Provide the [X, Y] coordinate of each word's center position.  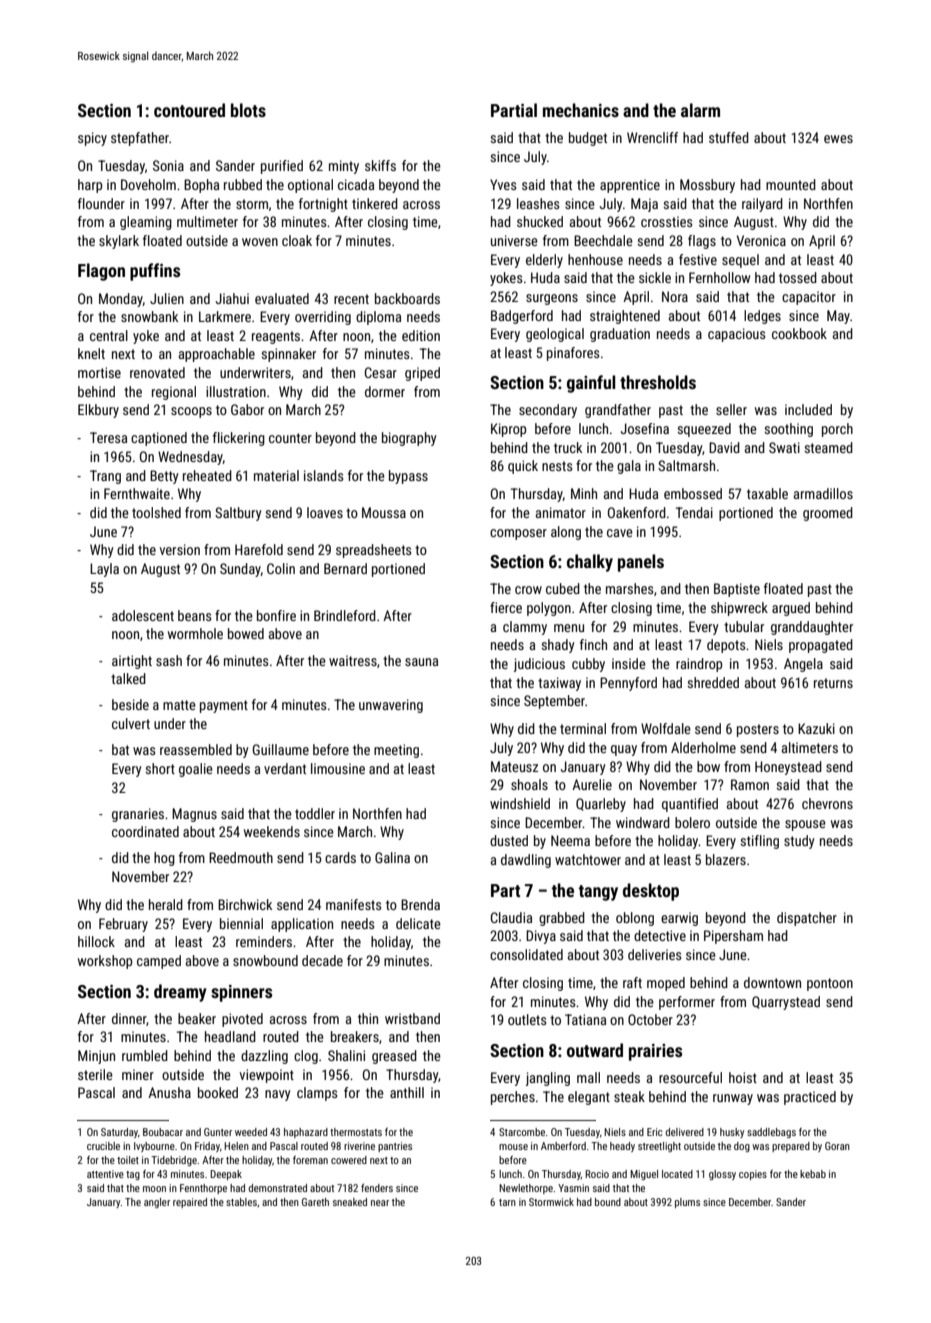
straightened [625, 317]
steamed [829, 447]
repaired [190, 1203]
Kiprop [508, 430]
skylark [119, 242]
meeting [396, 751]
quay [624, 750]
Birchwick [245, 904]
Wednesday [190, 458]
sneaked [350, 1202]
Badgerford [522, 317]
